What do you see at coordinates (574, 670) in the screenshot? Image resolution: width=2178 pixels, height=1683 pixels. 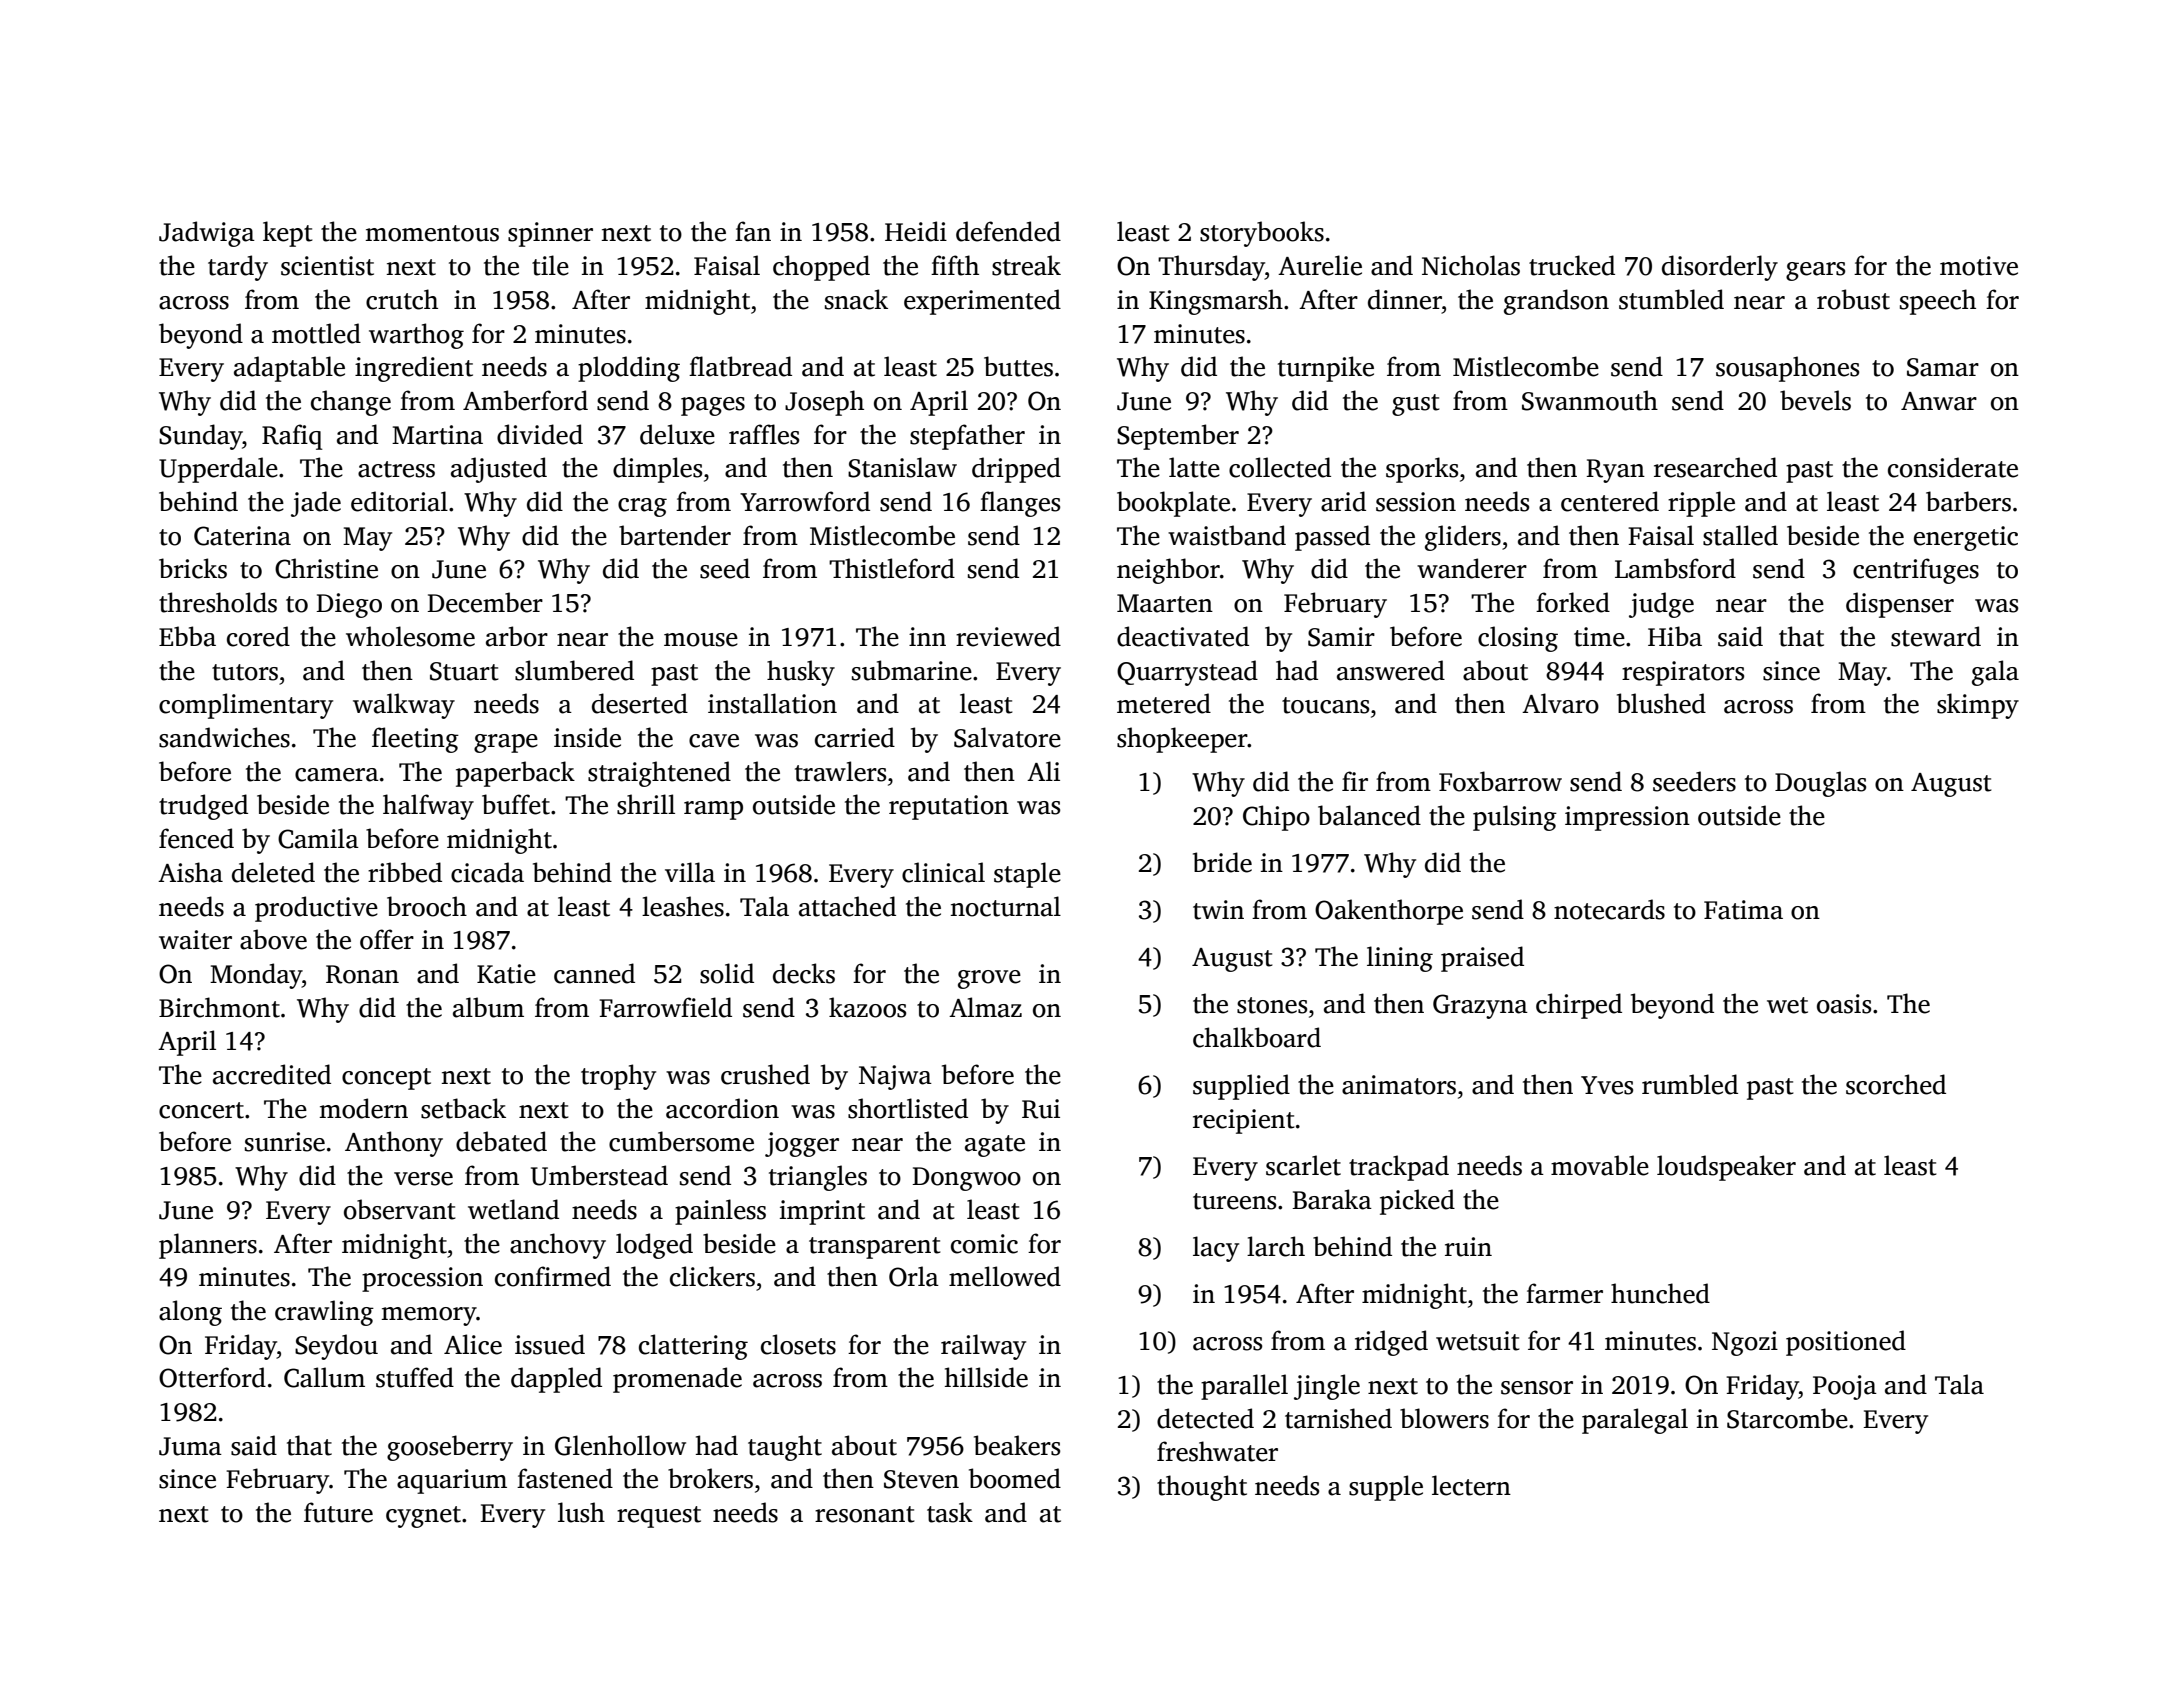 I see `slumbered` at bounding box center [574, 670].
